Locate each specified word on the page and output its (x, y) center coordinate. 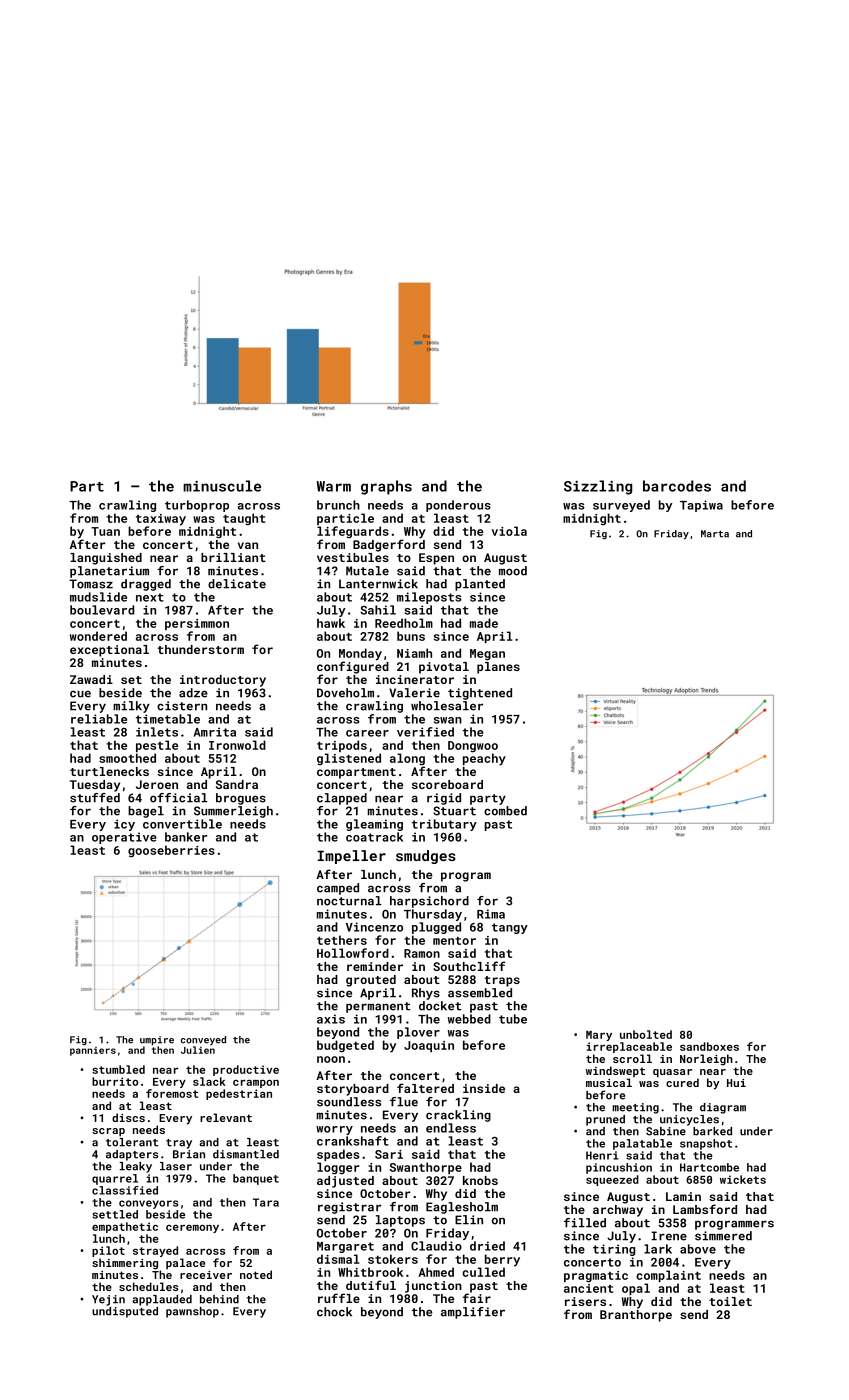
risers (585, 1301)
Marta (715, 534)
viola (509, 531)
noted (256, 1274)
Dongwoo (473, 747)
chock (334, 1312)
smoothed (127, 758)
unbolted (646, 1034)
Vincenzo (374, 927)
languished (106, 559)
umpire (157, 1040)
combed (505, 811)
